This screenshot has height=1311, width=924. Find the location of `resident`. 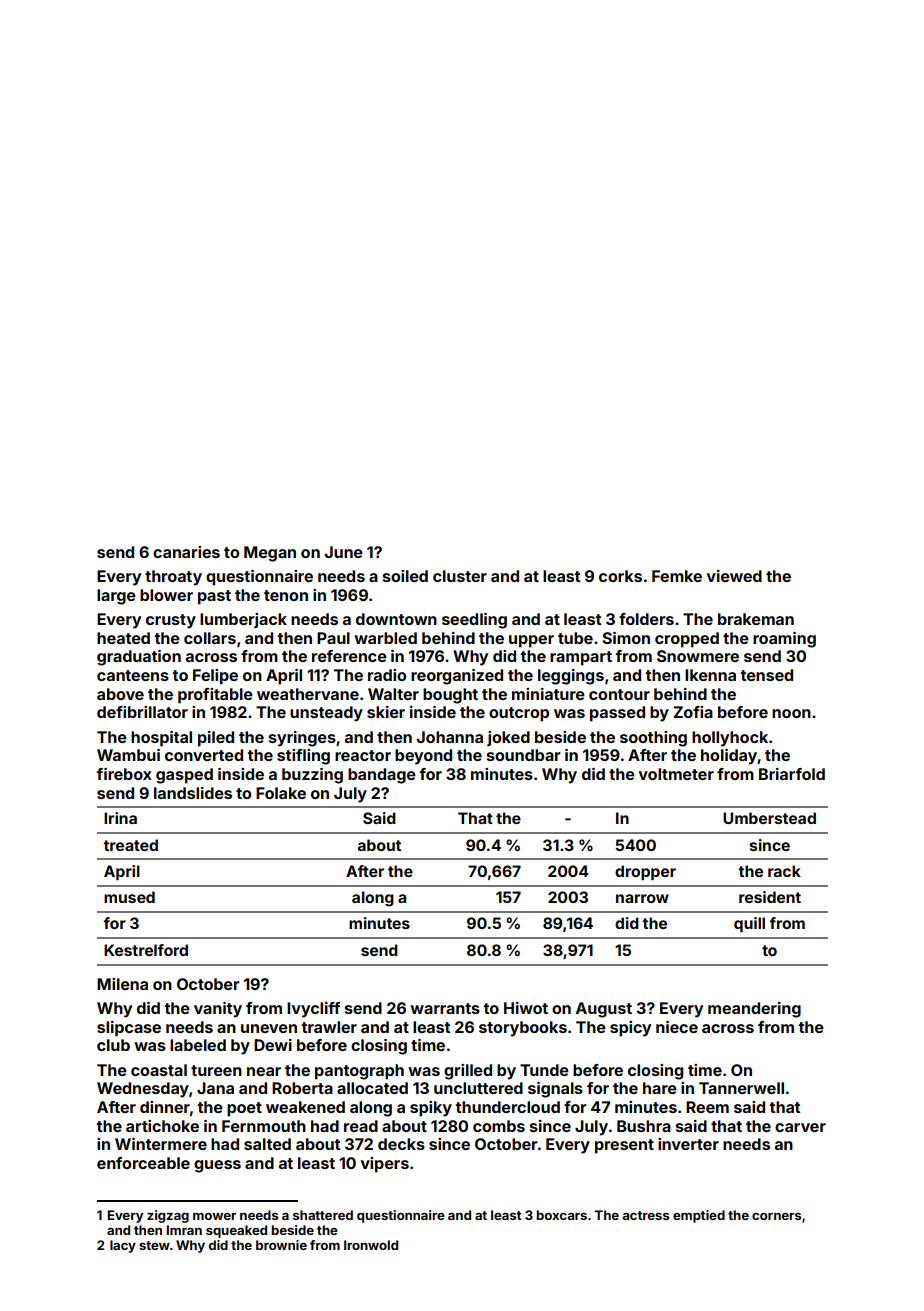

resident is located at coordinates (770, 897).
